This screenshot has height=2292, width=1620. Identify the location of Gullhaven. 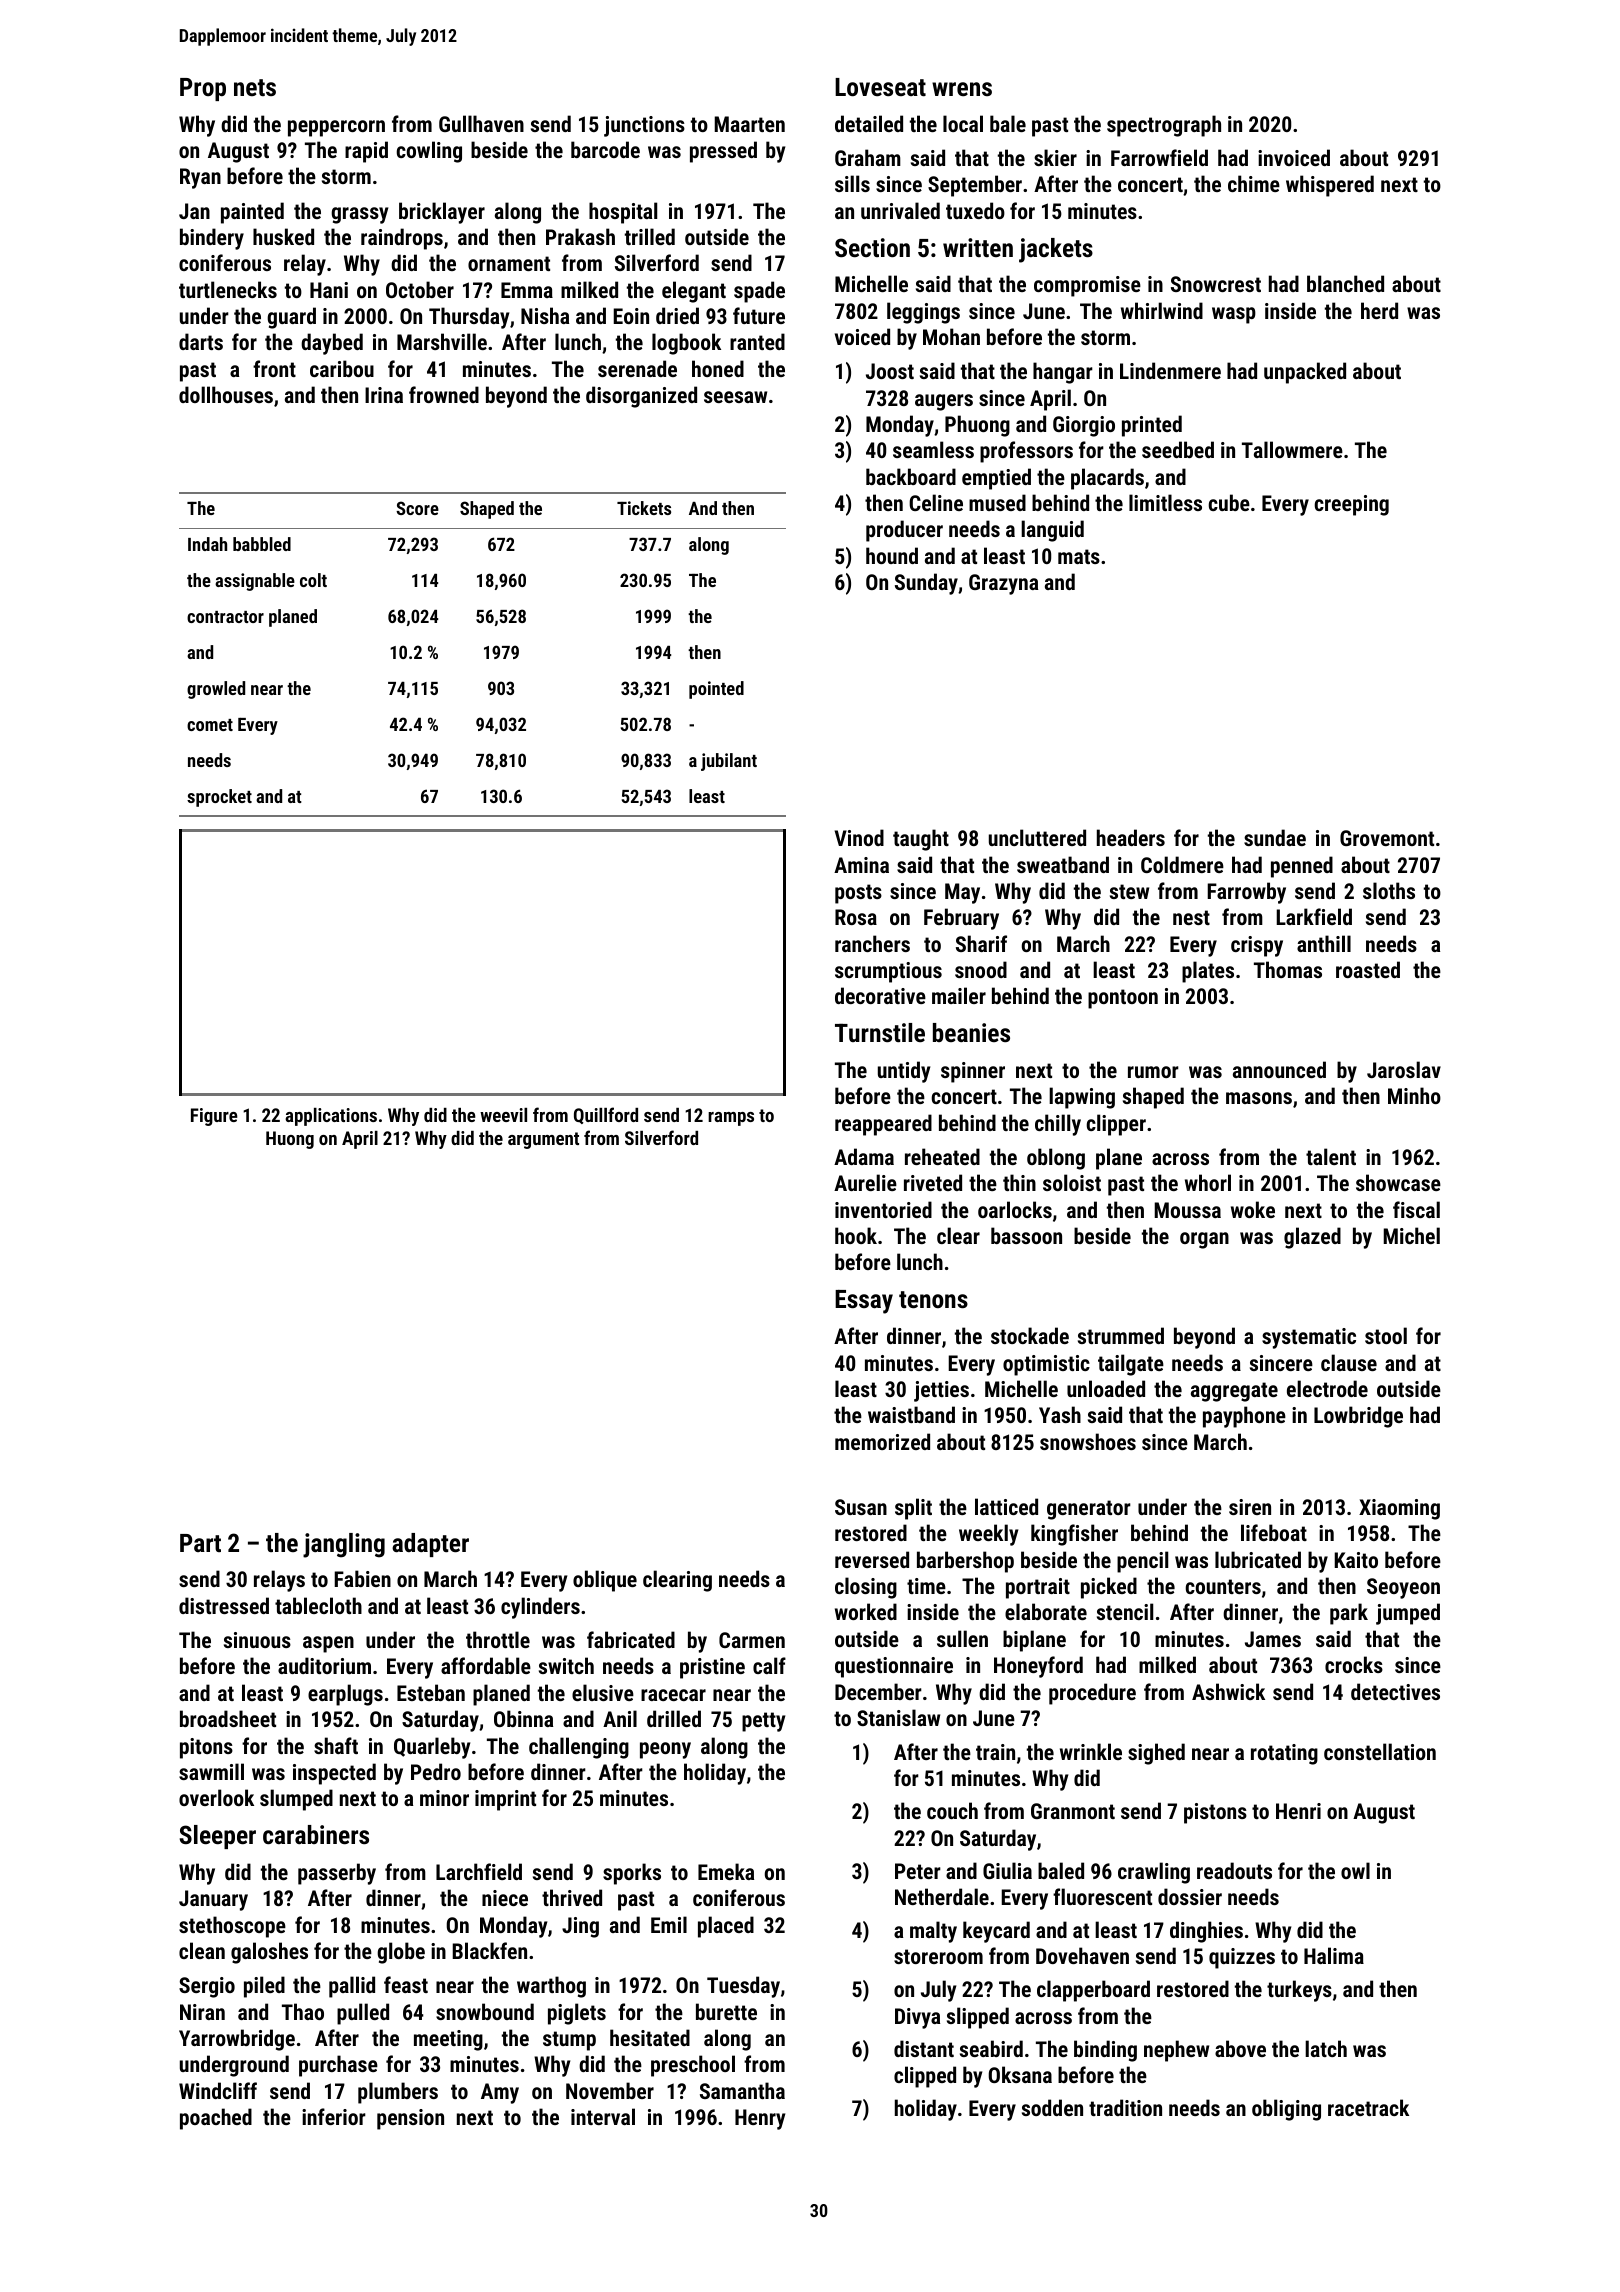
(481, 123).
